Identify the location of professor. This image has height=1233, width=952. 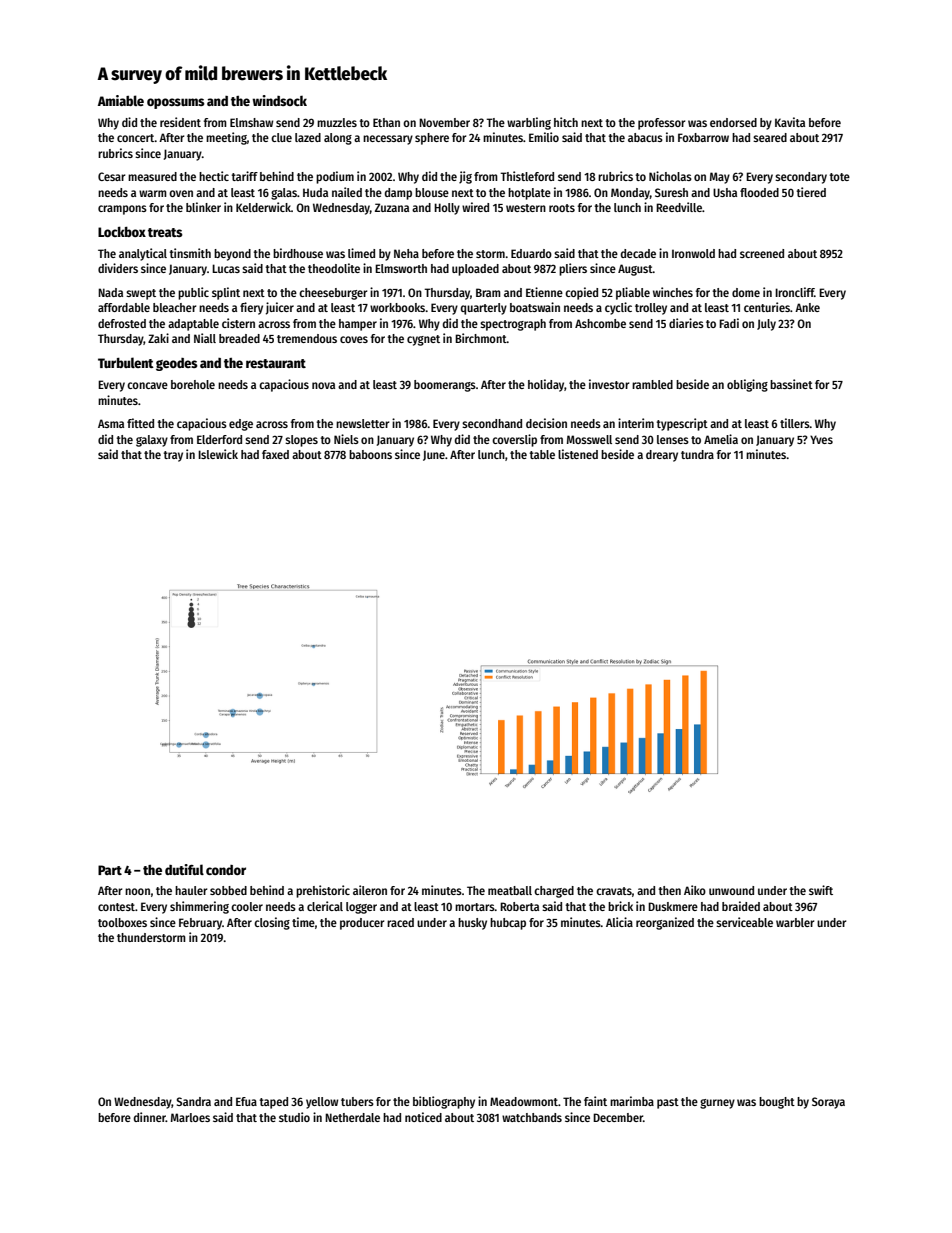
(661, 124).
